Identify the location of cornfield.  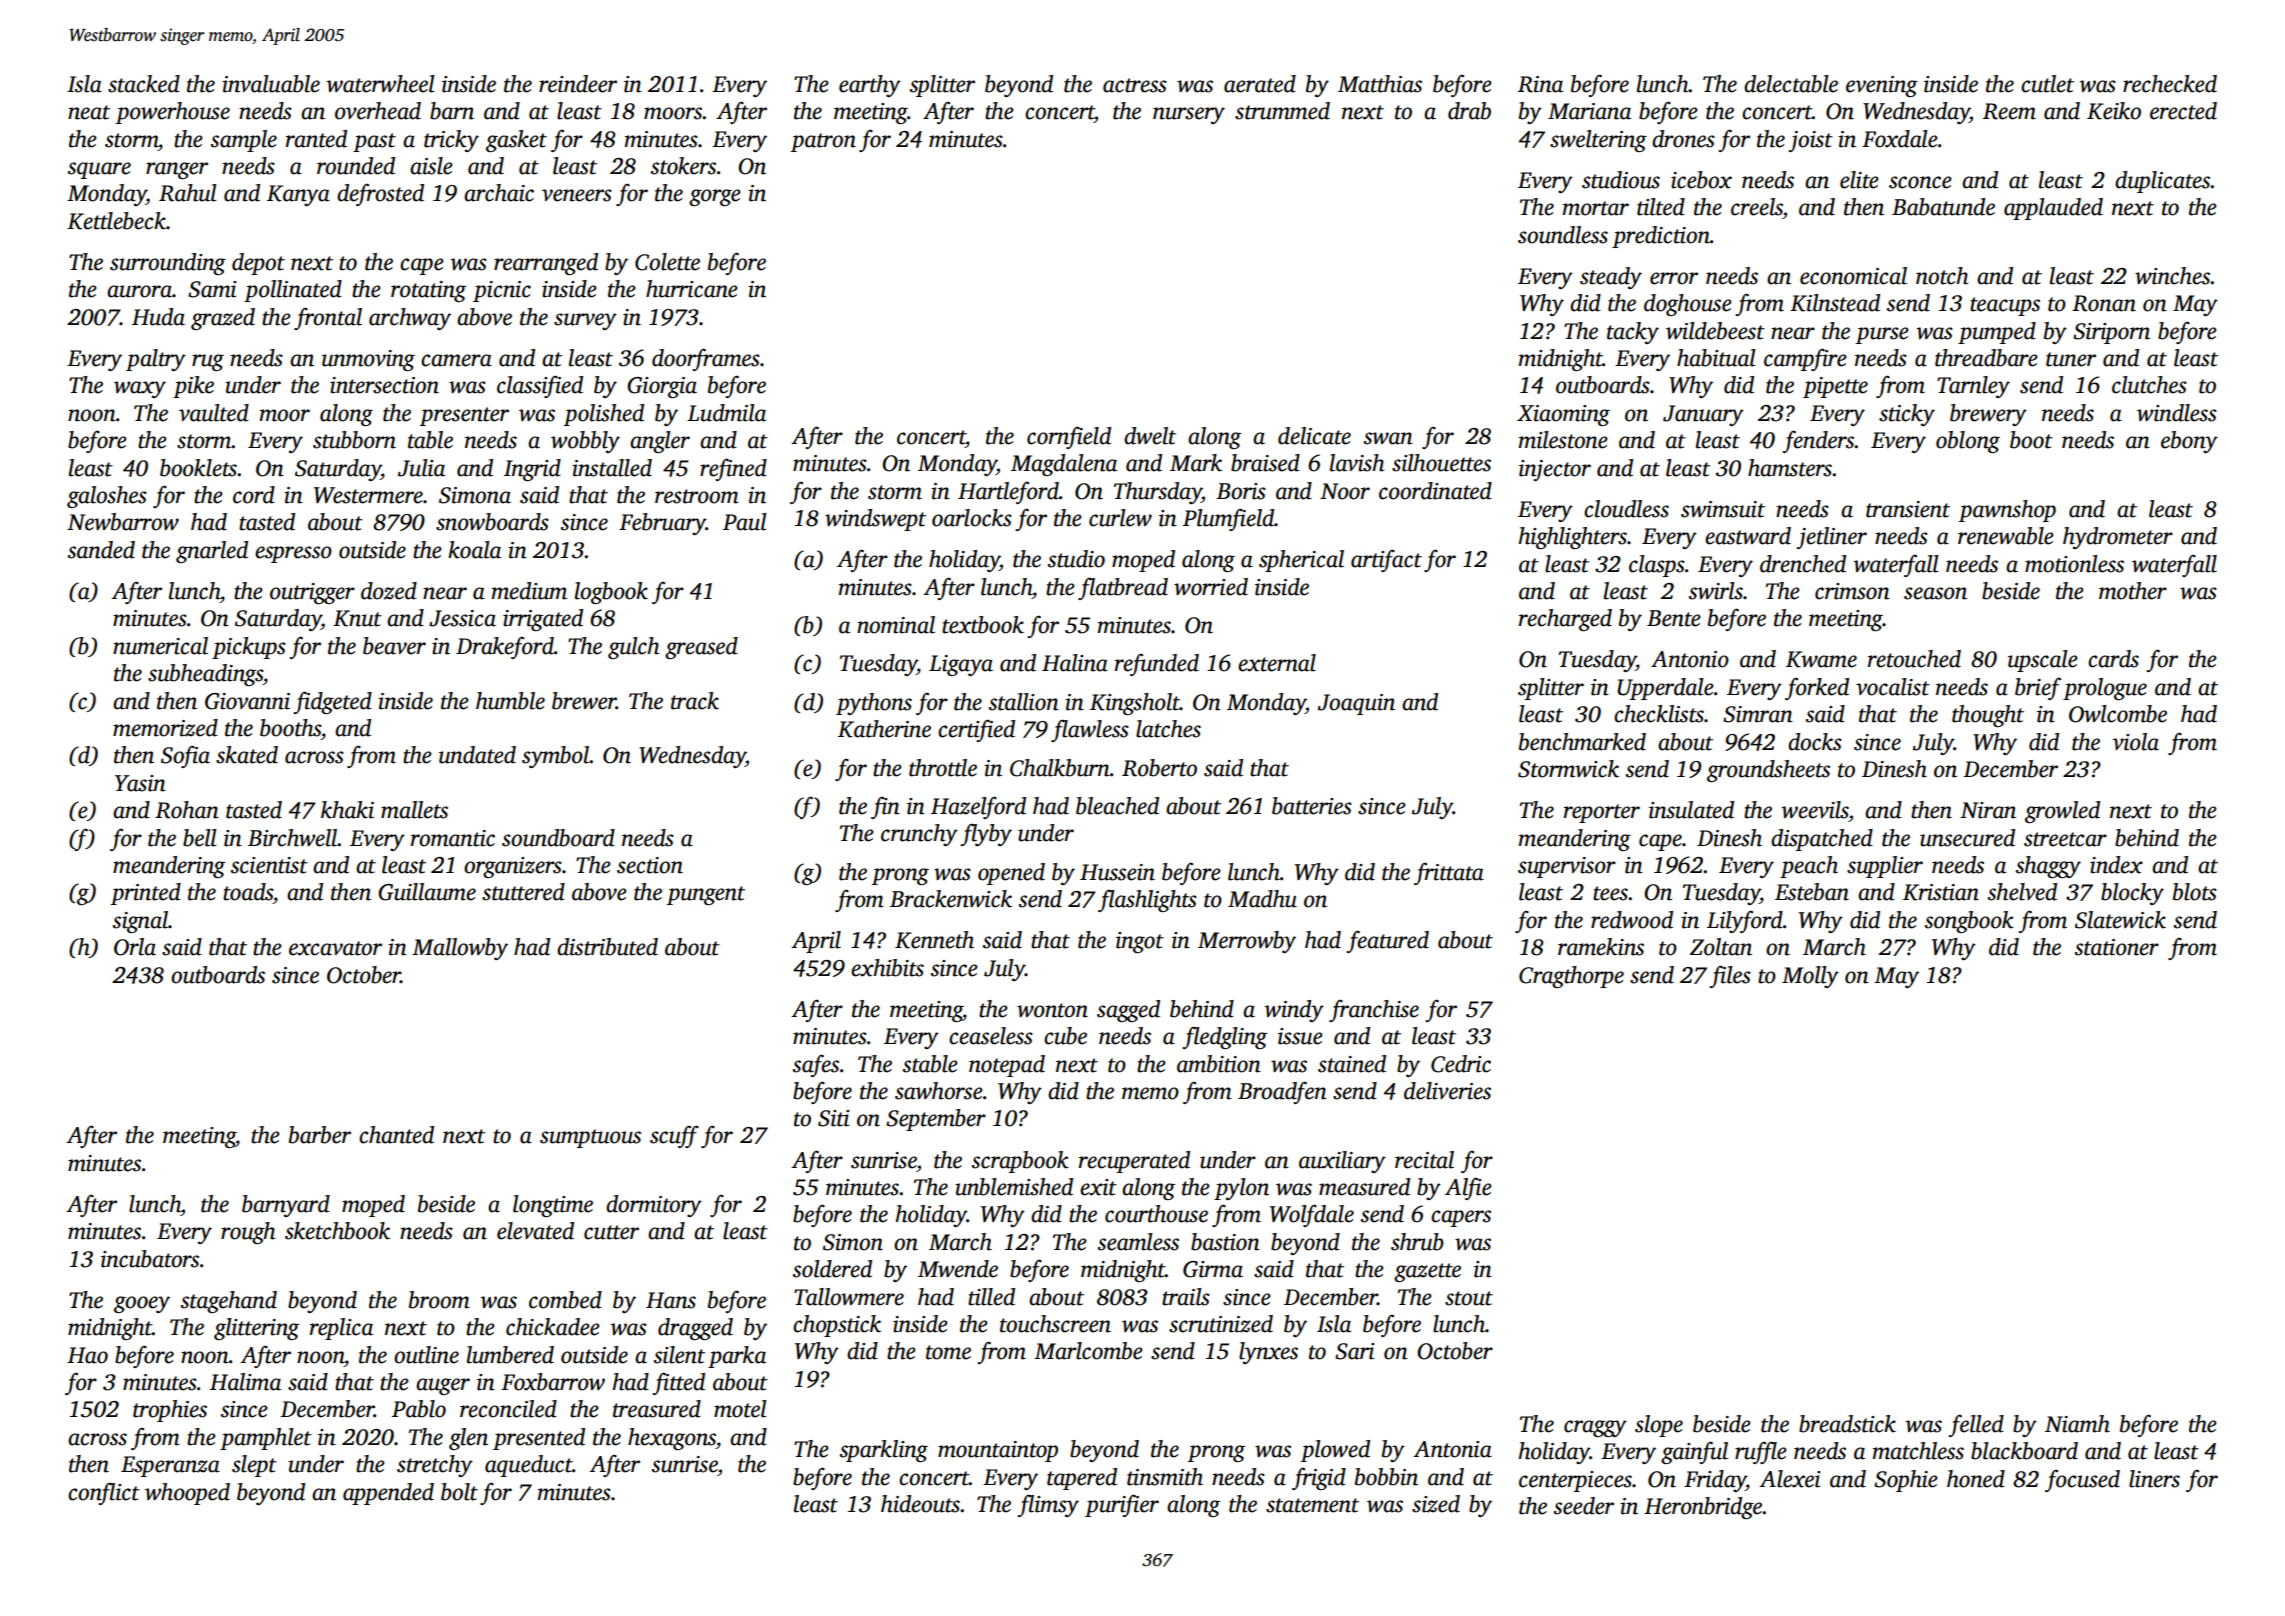
(1069, 437).
